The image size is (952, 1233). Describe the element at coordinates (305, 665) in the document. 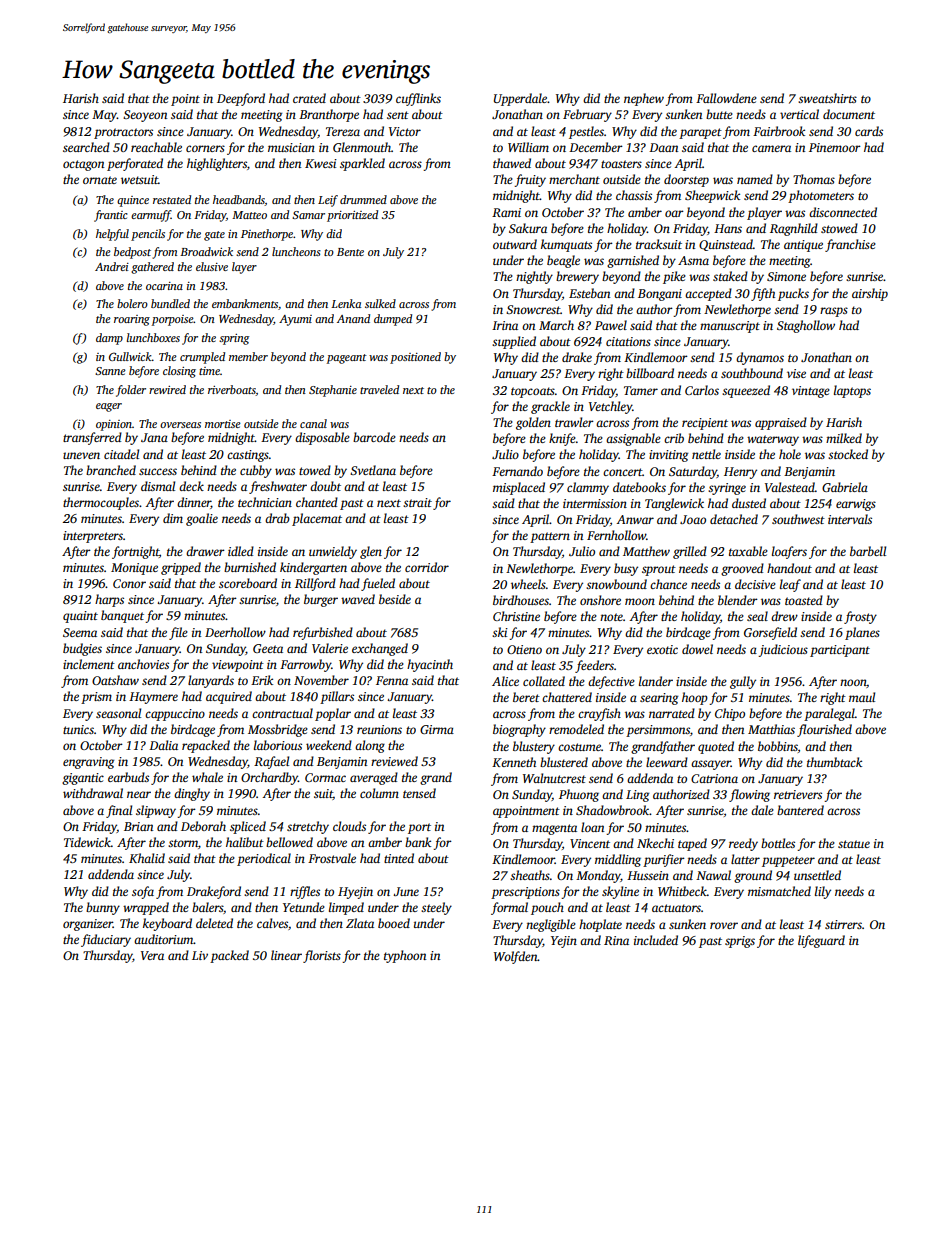

I see `Farrowby` at that location.
